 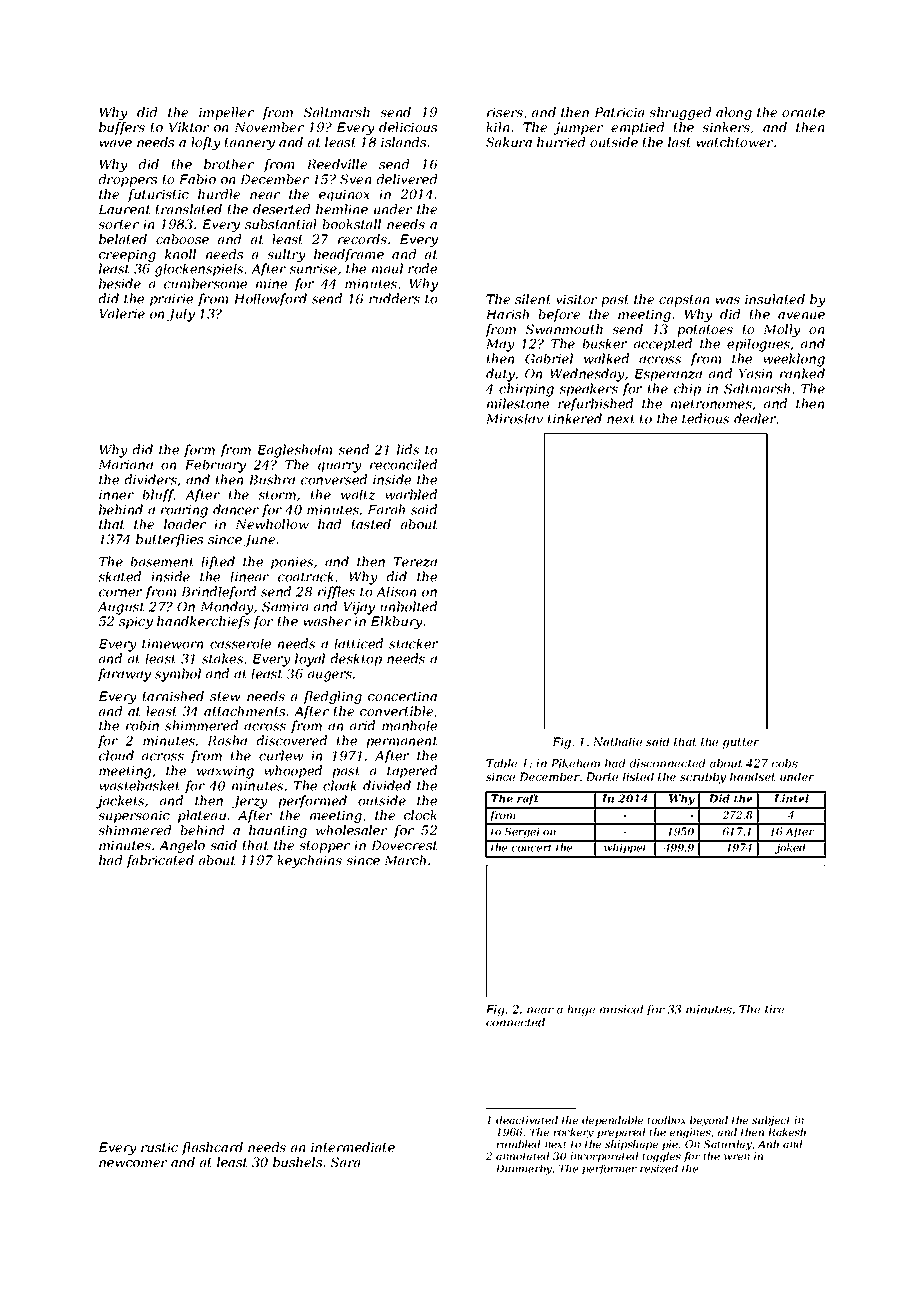 What do you see at coordinates (621, 1009) in the screenshot?
I see `musical` at bounding box center [621, 1009].
